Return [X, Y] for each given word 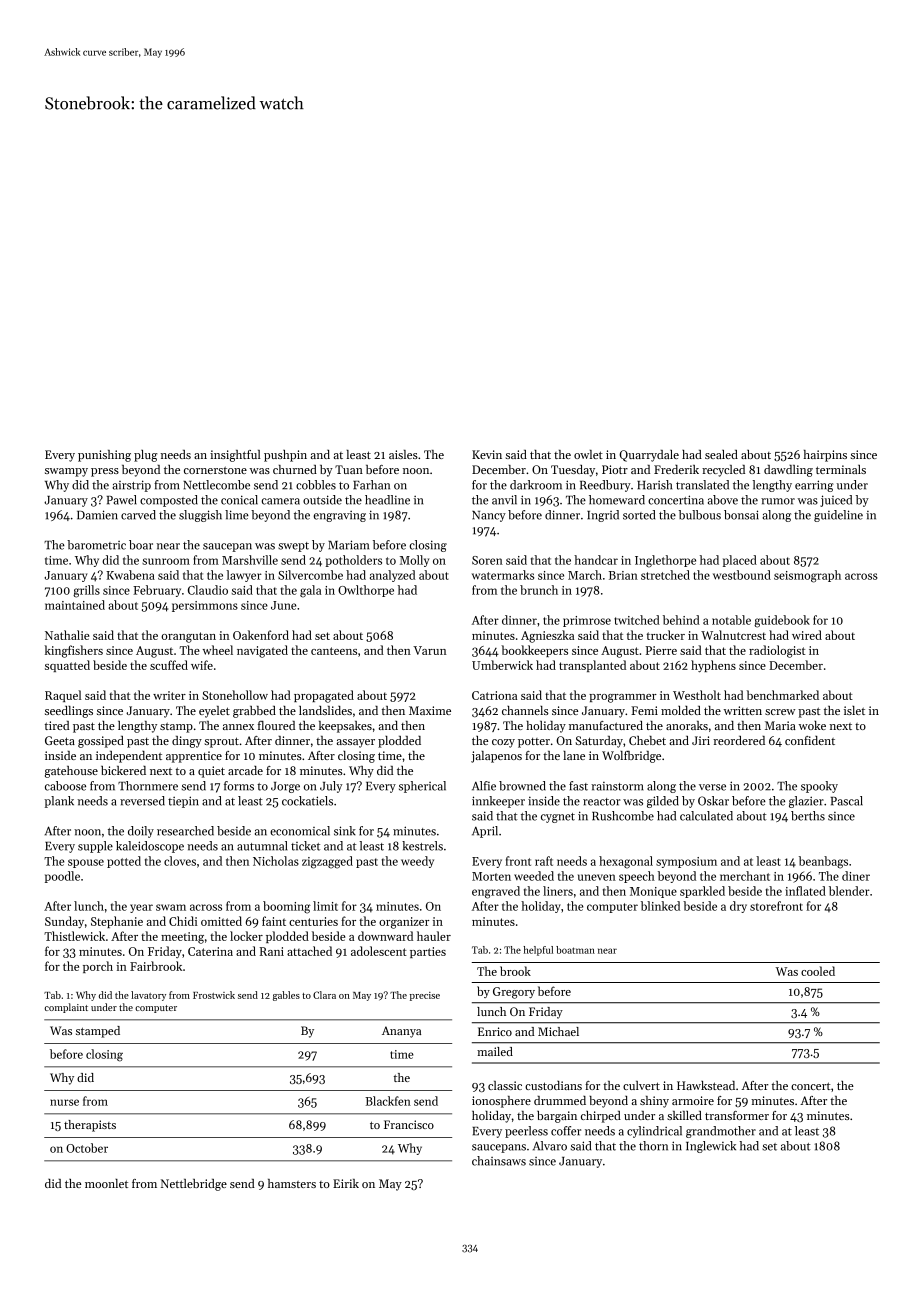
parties [428, 952]
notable [731, 620]
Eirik [346, 1183]
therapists [90, 1126]
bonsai [741, 515]
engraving [339, 516]
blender [849, 891]
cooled [818, 971]
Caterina [210, 951]
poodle [62, 877]
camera [280, 501]
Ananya [401, 1032]
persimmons [205, 606]
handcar [596, 560]
